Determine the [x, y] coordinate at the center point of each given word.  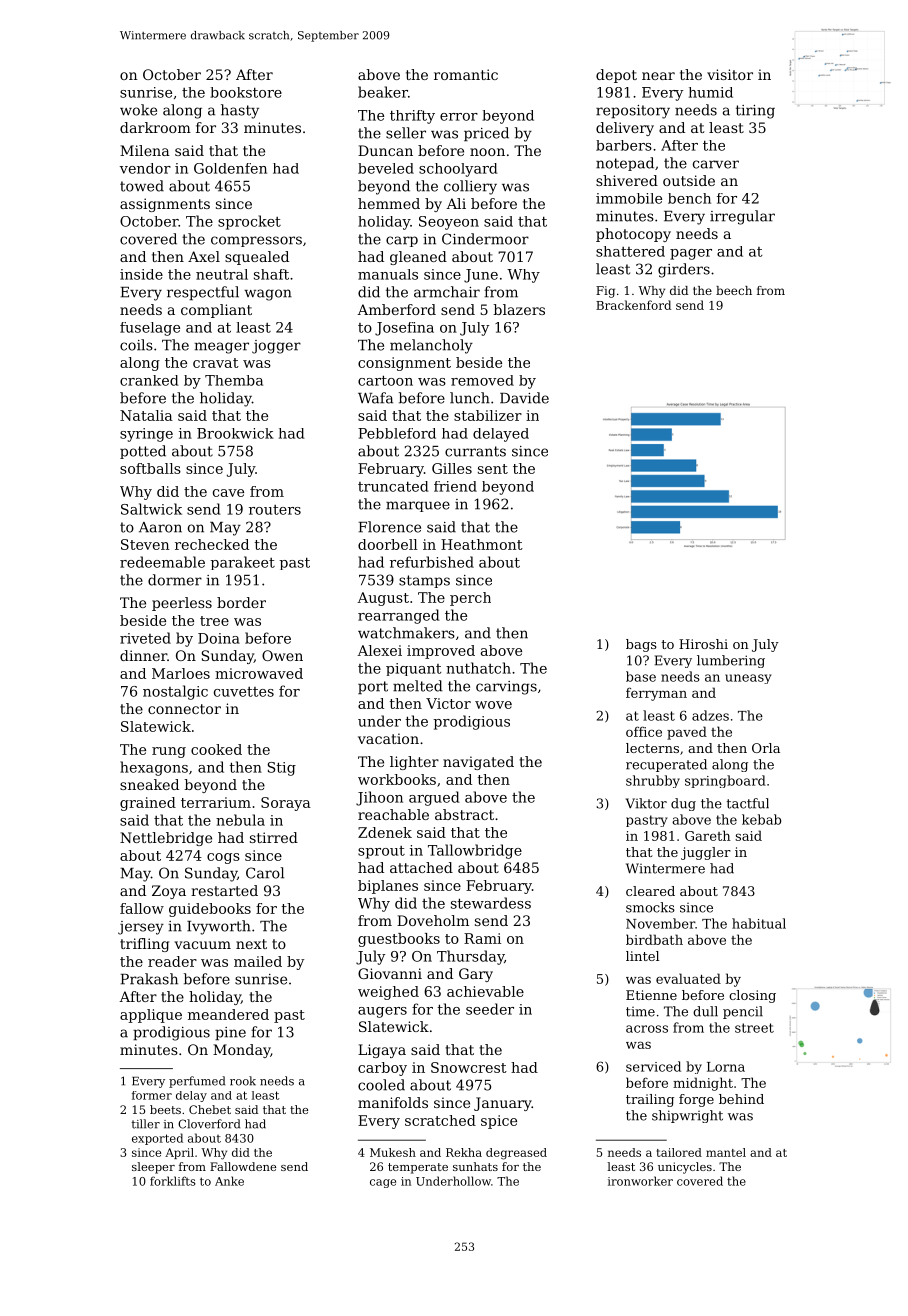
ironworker [640, 1181]
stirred [274, 837]
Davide [524, 398]
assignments [165, 205]
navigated [478, 763]
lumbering [731, 661]
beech [734, 290]
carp [402, 241]
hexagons [154, 768]
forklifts [173, 1181]
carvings [506, 688]
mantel [726, 1152]
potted [143, 452]
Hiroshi [703, 644]
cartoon [385, 380]
